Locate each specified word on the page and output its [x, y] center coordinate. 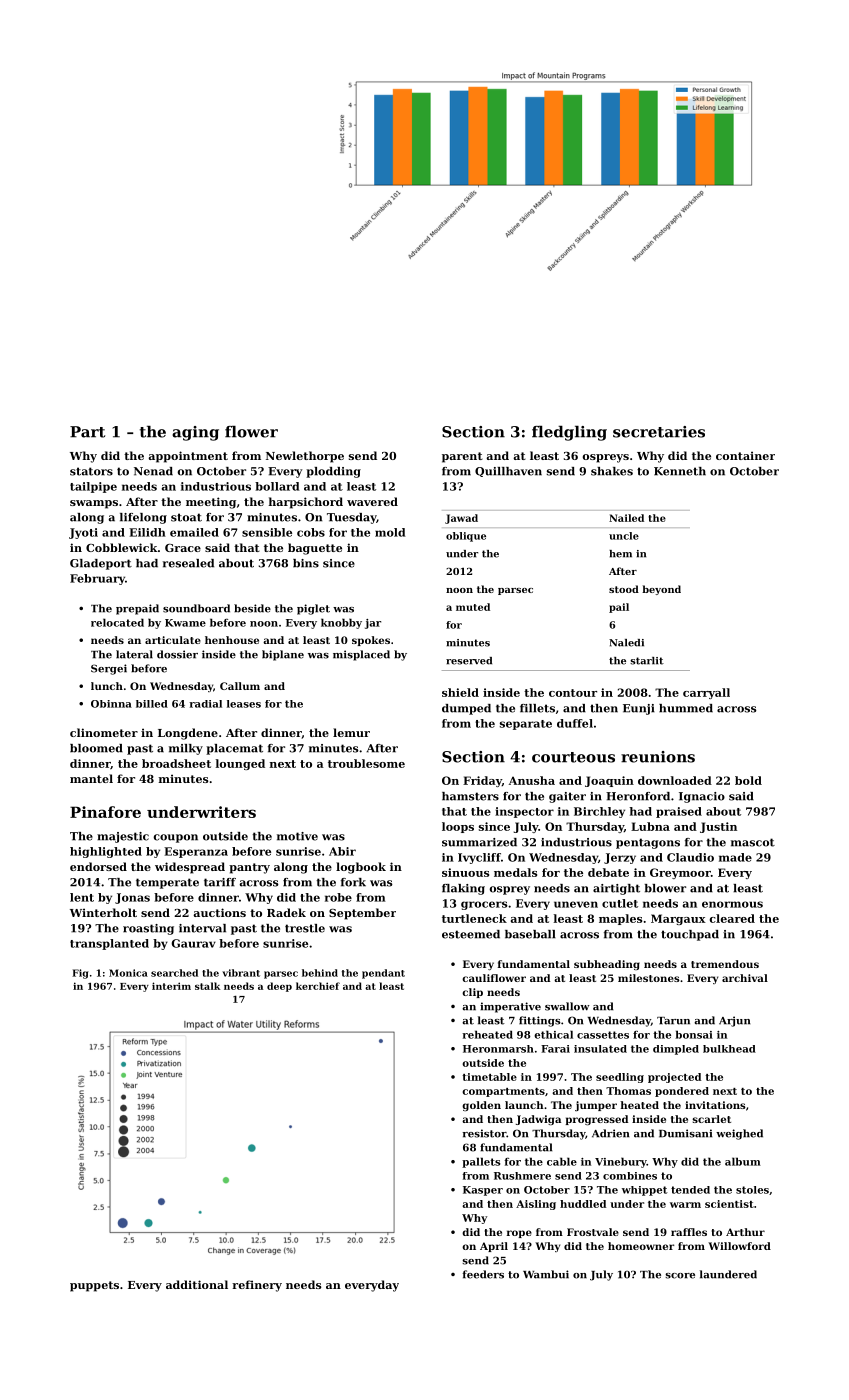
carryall [706, 693]
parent [462, 457]
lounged [240, 764]
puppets [94, 1286]
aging [195, 433]
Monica [128, 973]
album [743, 1161]
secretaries [659, 432]
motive [297, 836]
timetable [489, 1077]
